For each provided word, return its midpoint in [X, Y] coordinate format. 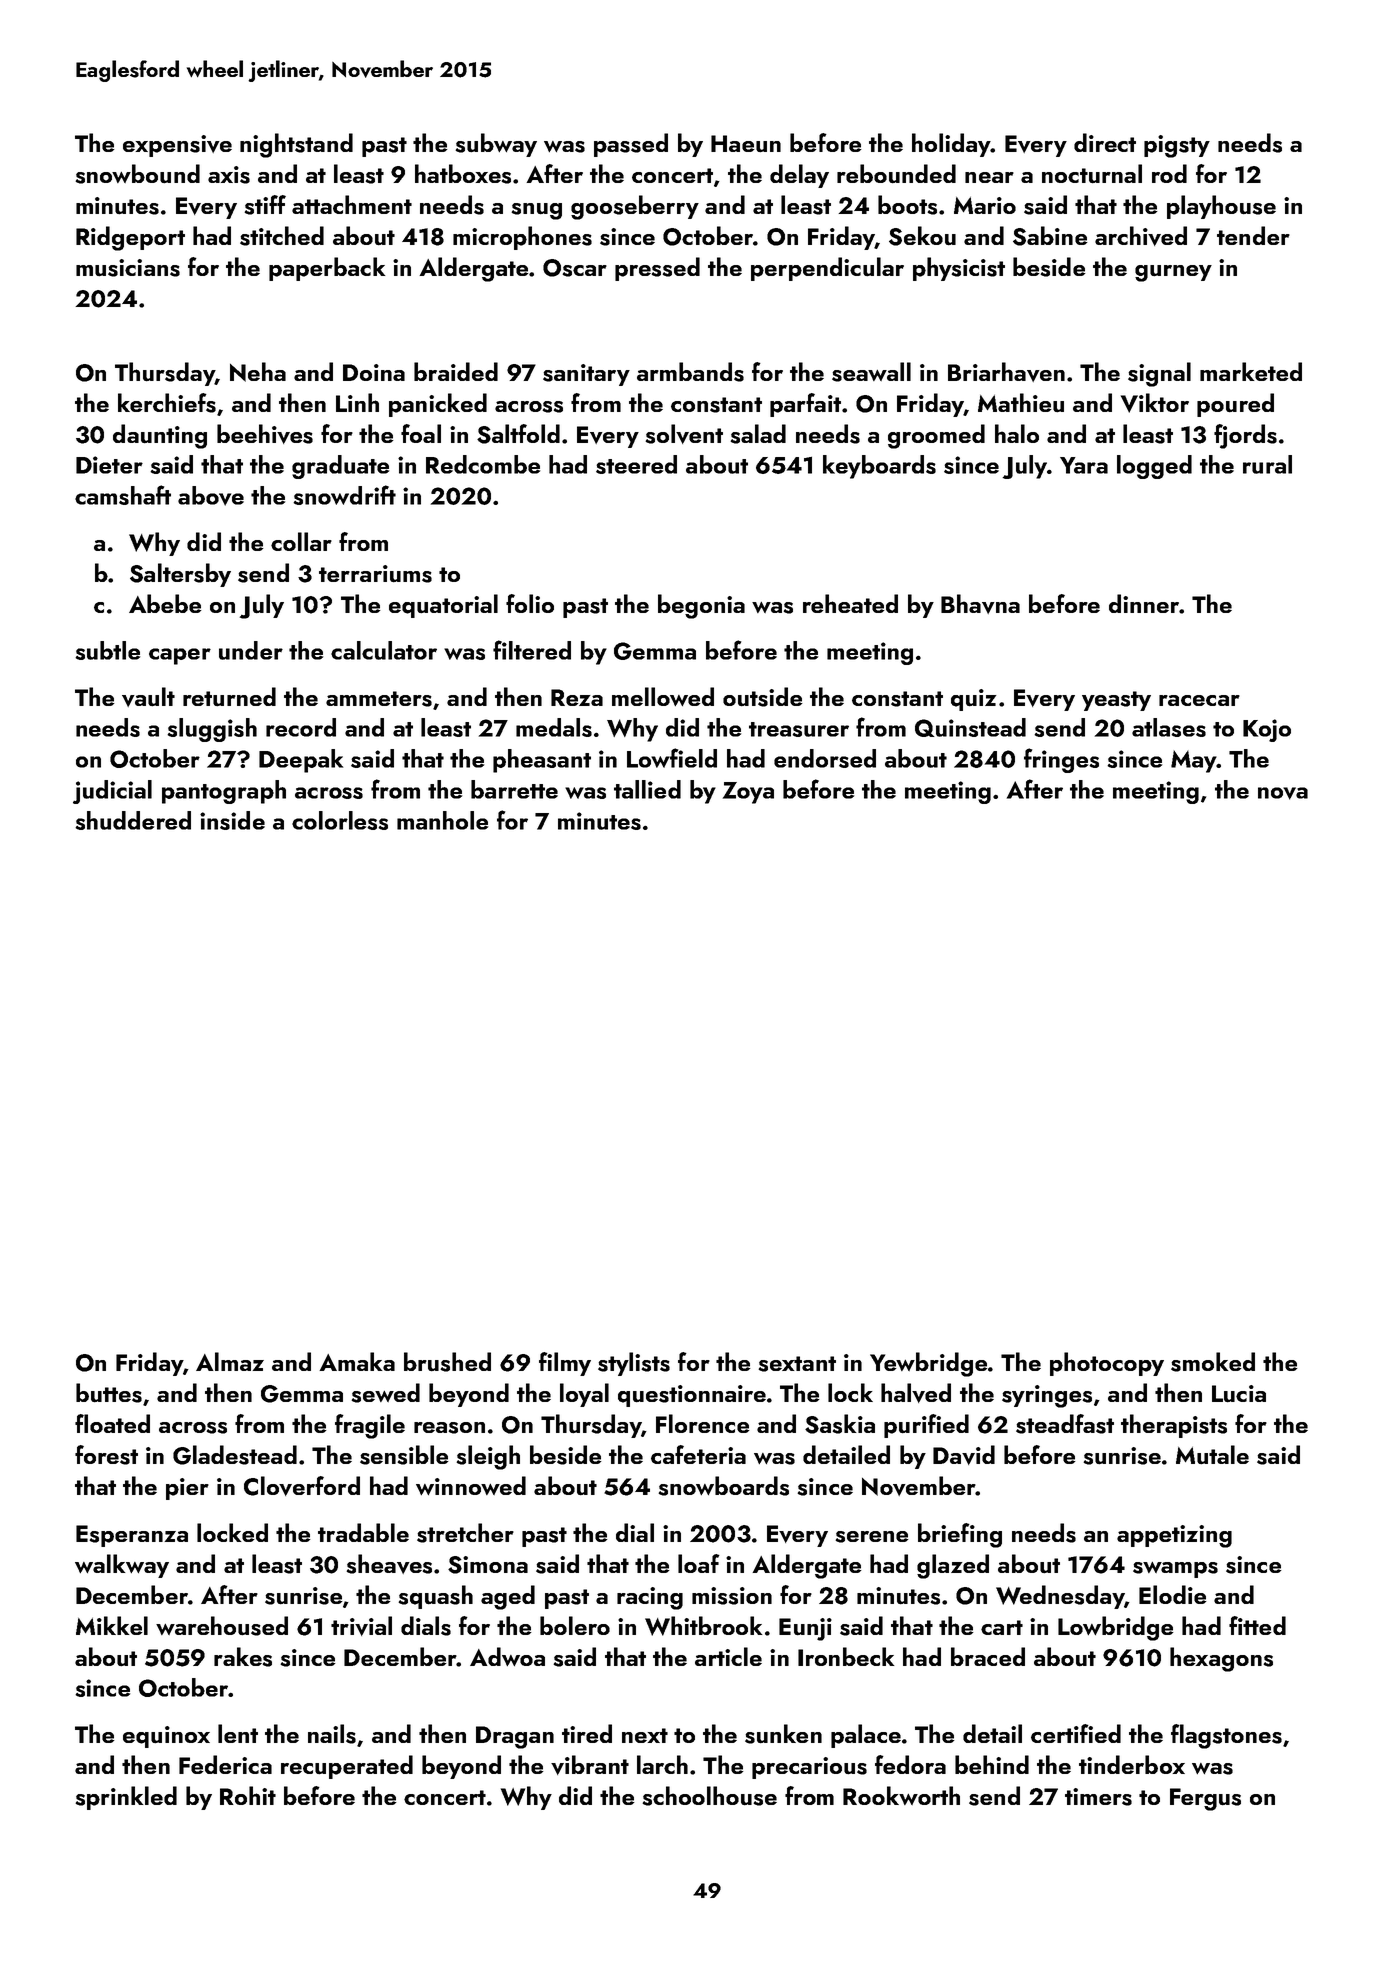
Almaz [230, 1361]
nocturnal [1092, 174]
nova [1283, 793]
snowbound [137, 174]
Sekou [922, 236]
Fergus [1205, 1799]
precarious [809, 1768]
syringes [1047, 1396]
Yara [1084, 465]
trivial [361, 1626]
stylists [634, 1364]
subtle [107, 650]
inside [232, 820]
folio [530, 603]
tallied [647, 789]
